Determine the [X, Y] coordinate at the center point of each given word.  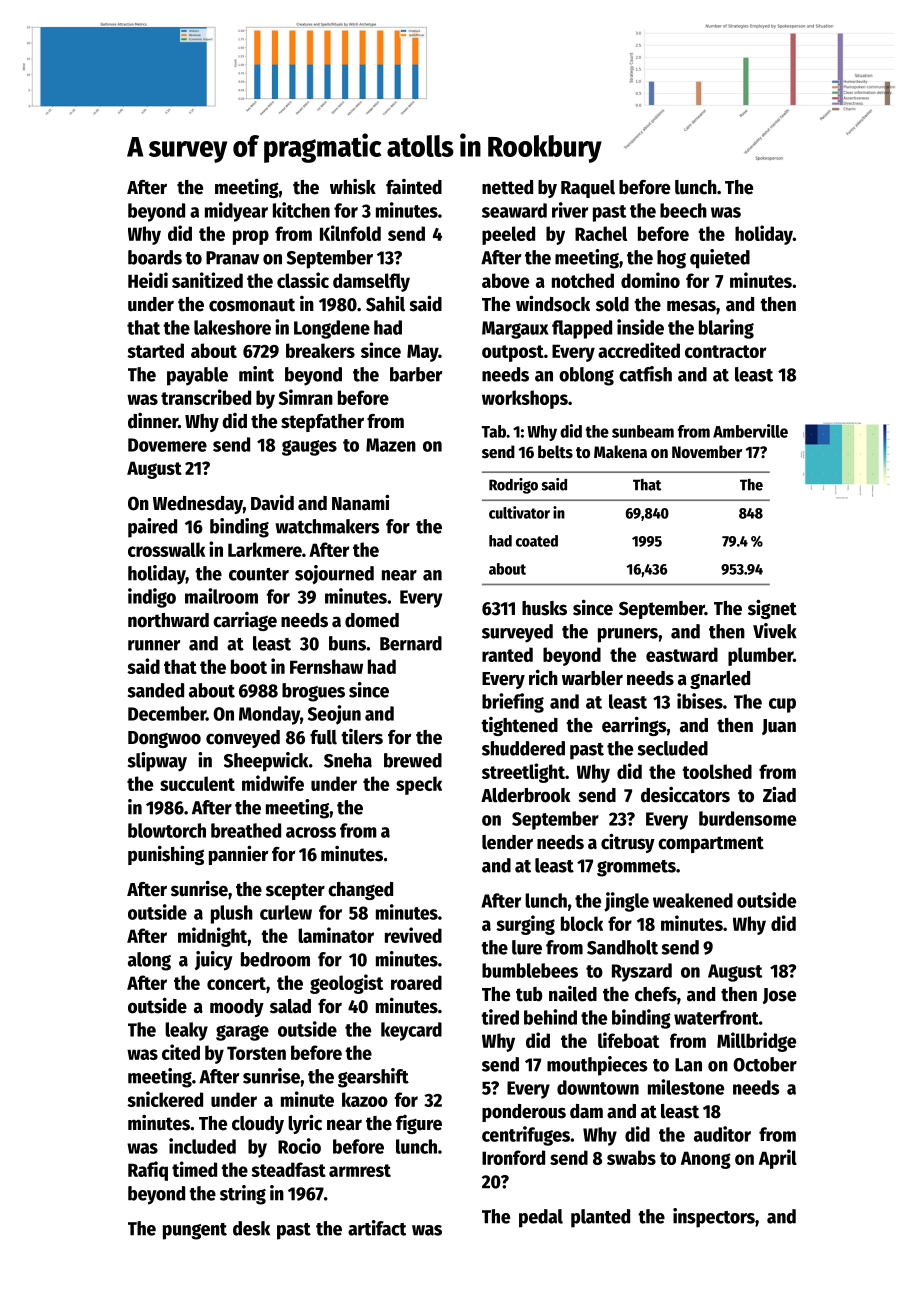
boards [155, 257]
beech [683, 210]
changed [360, 891]
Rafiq [148, 1171]
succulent [197, 783]
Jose [779, 996]
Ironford [513, 1157]
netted [507, 187]
